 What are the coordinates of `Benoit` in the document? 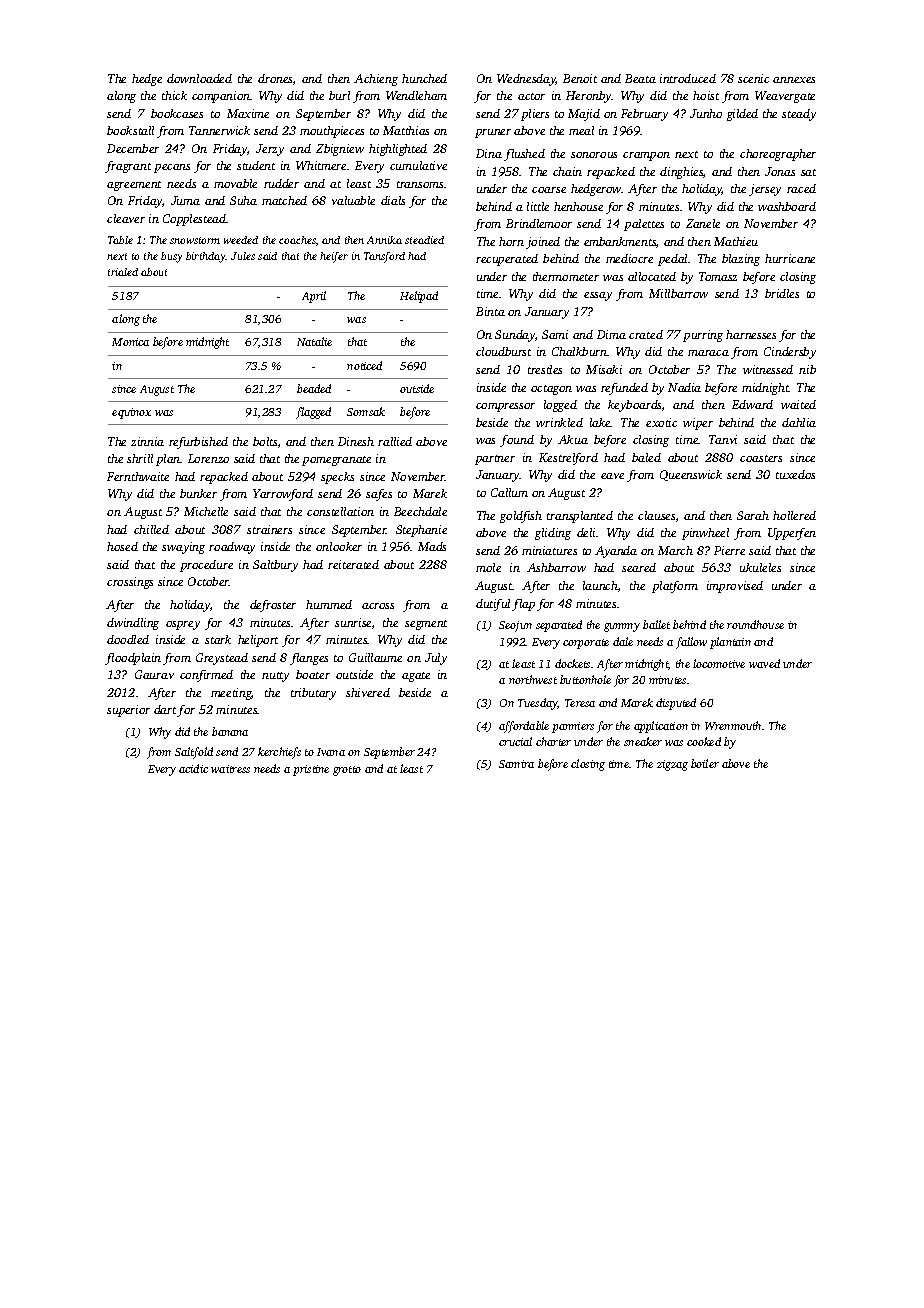 It's located at (580, 78).
